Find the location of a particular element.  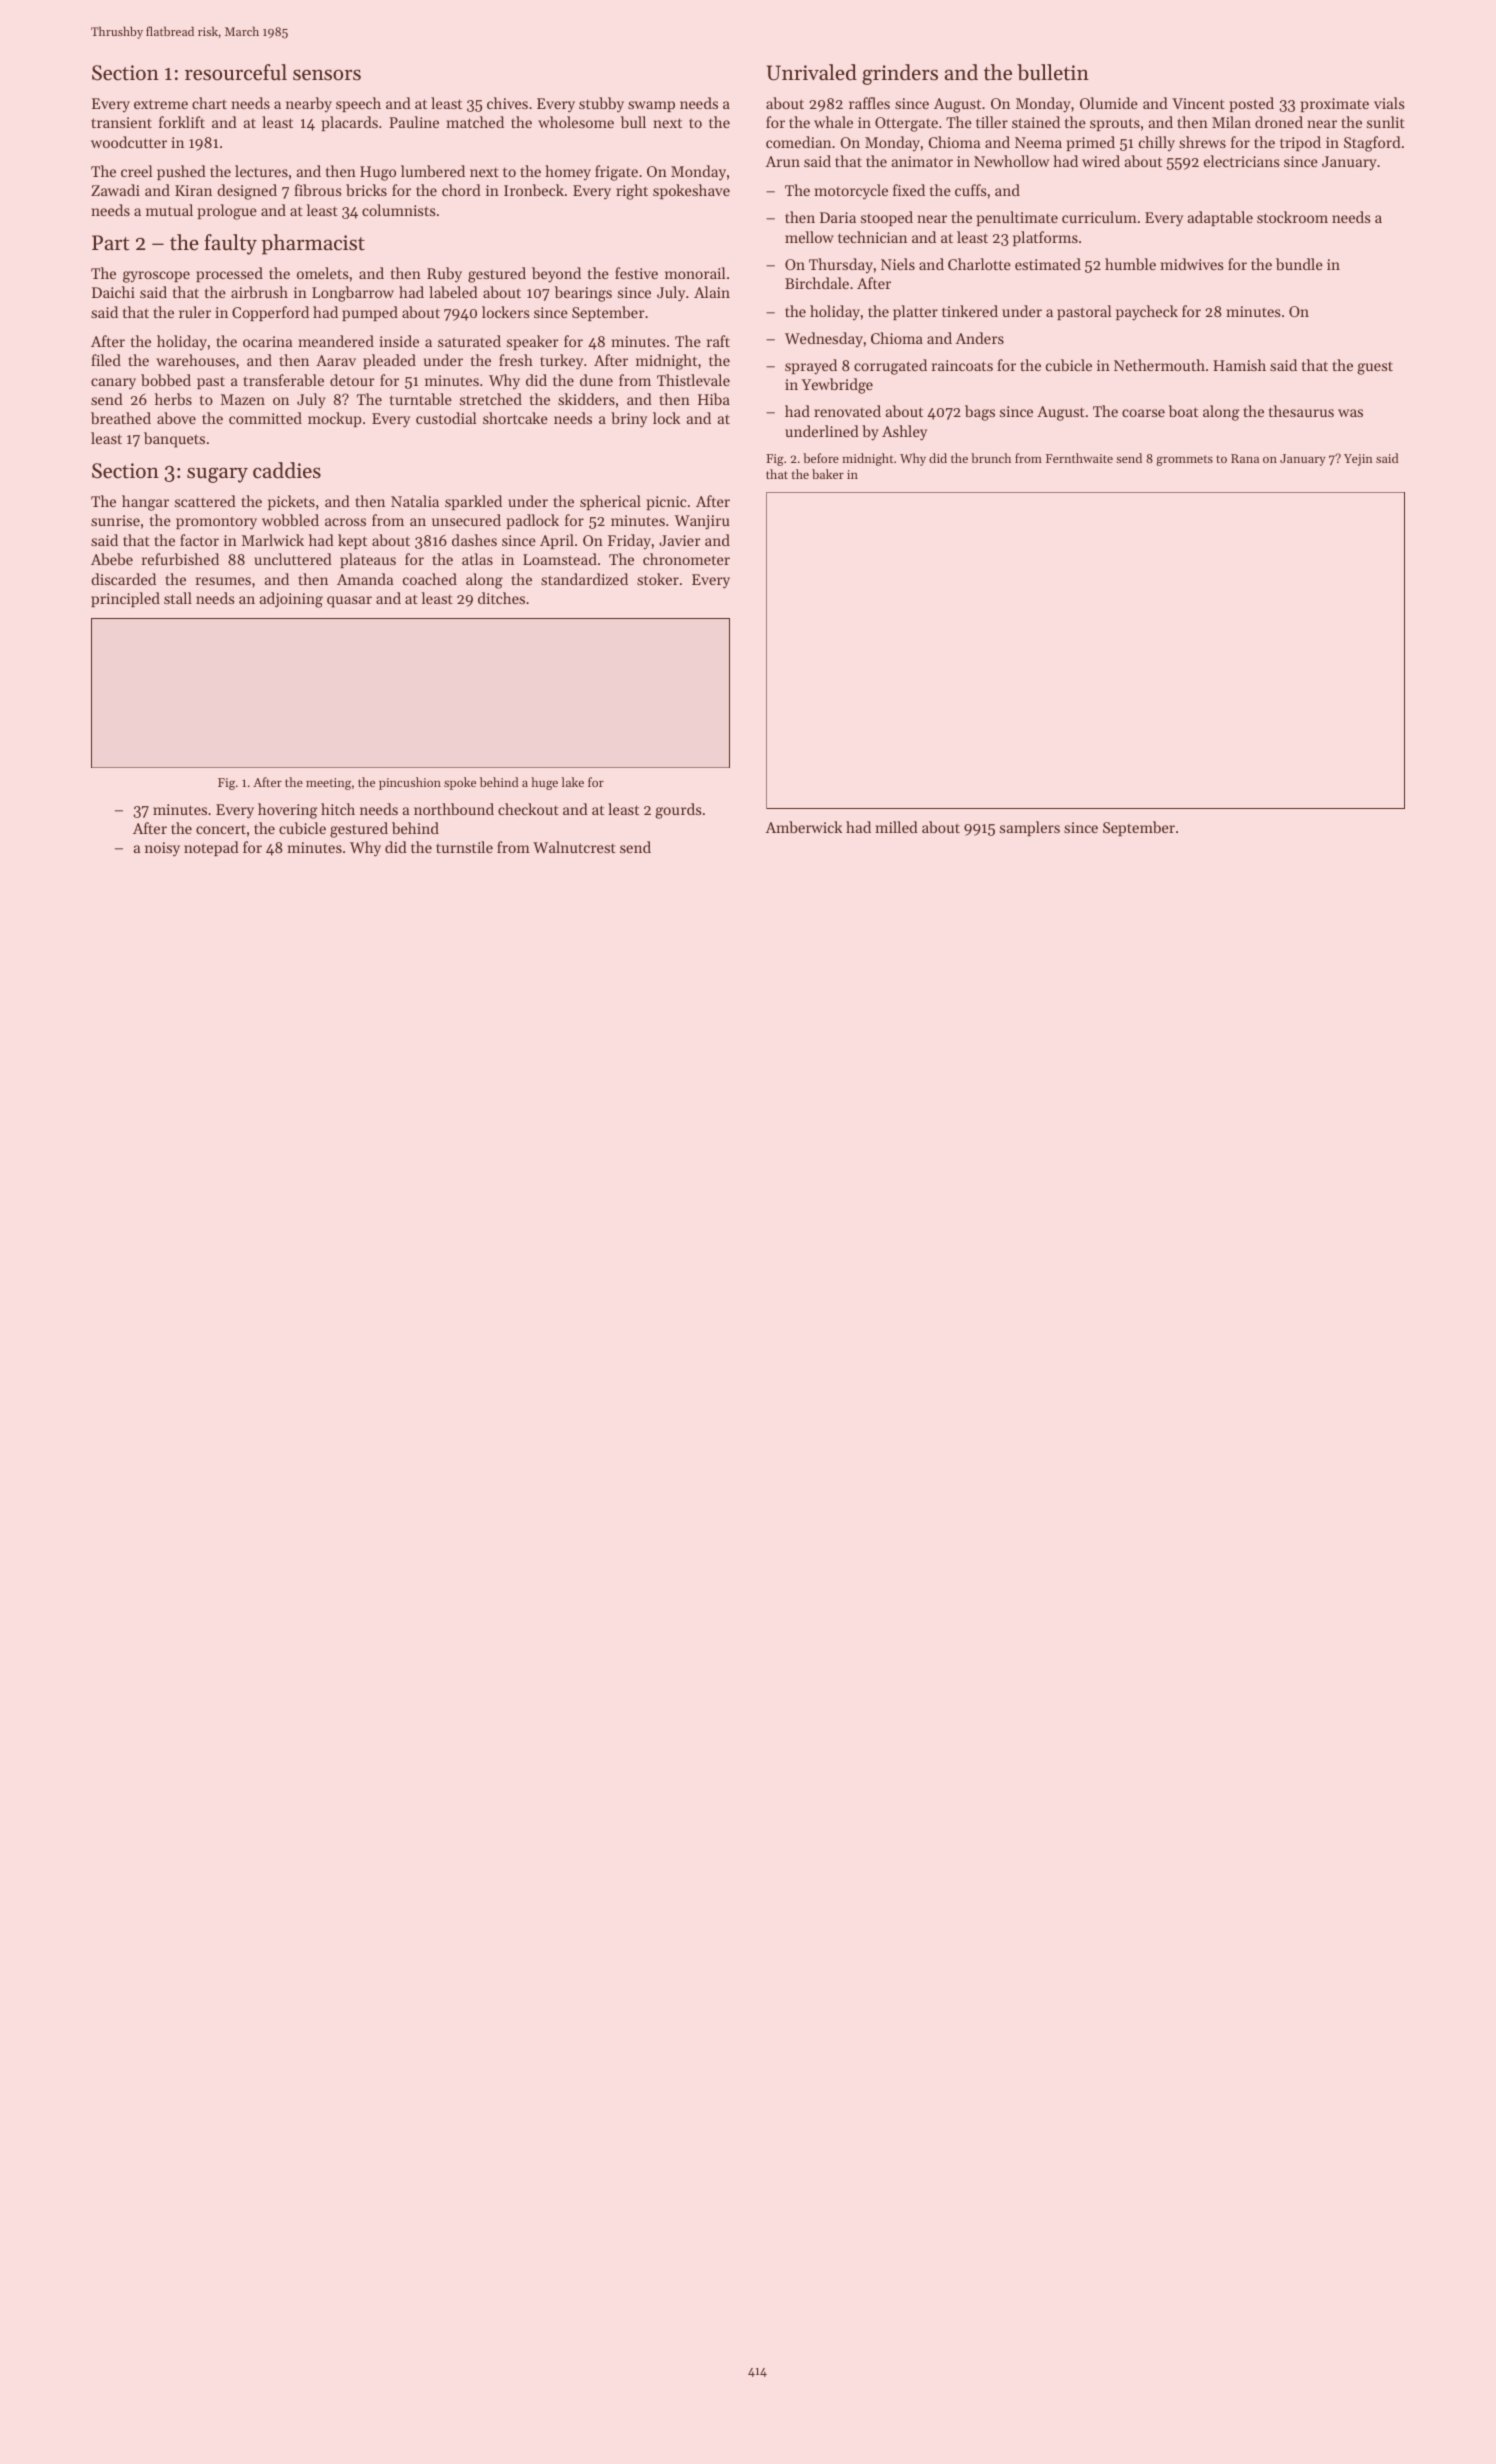

transient is located at coordinates (121, 122).
